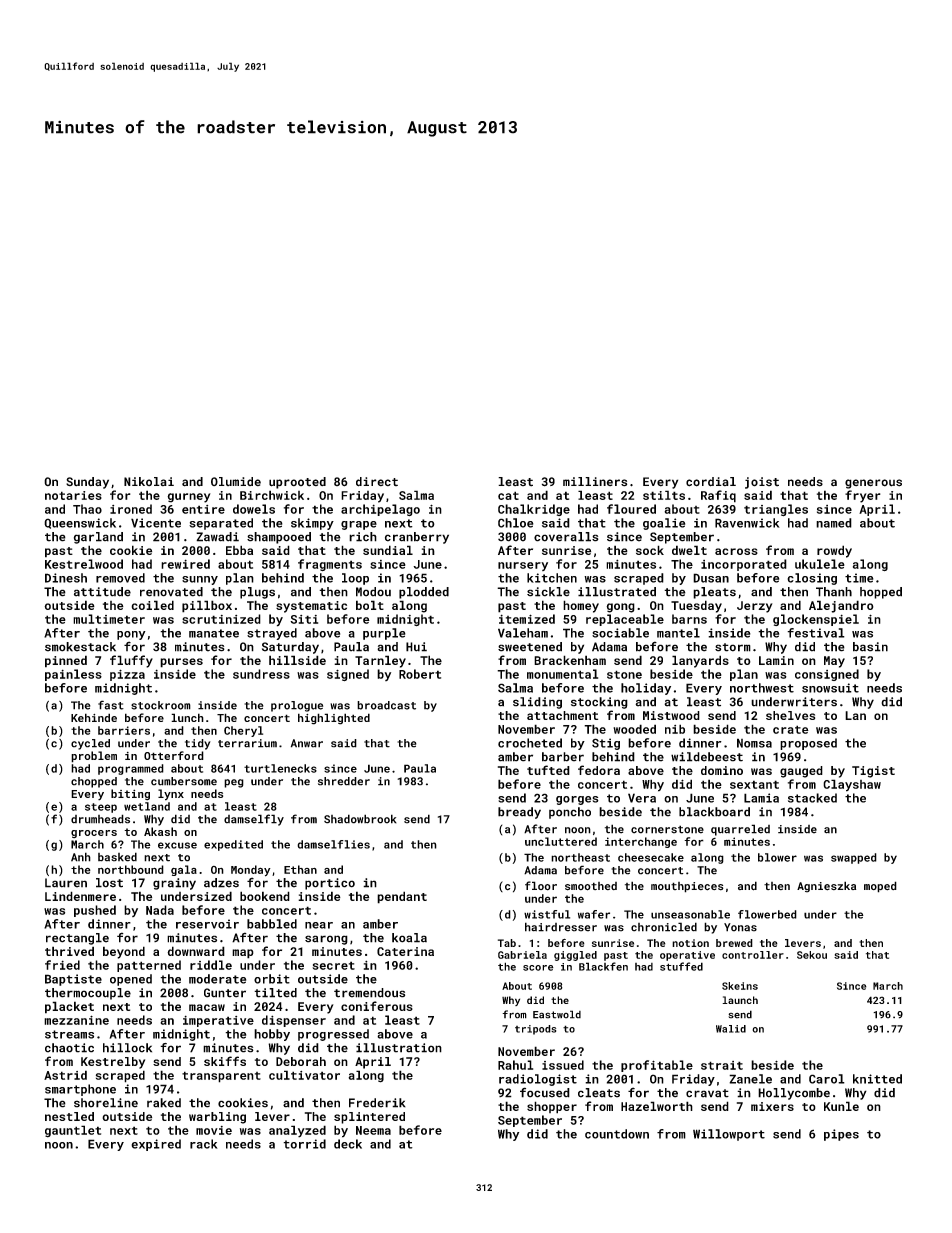 Image resolution: width=952 pixels, height=1233 pixels. What do you see at coordinates (516, 523) in the screenshot?
I see `Chloe` at bounding box center [516, 523].
